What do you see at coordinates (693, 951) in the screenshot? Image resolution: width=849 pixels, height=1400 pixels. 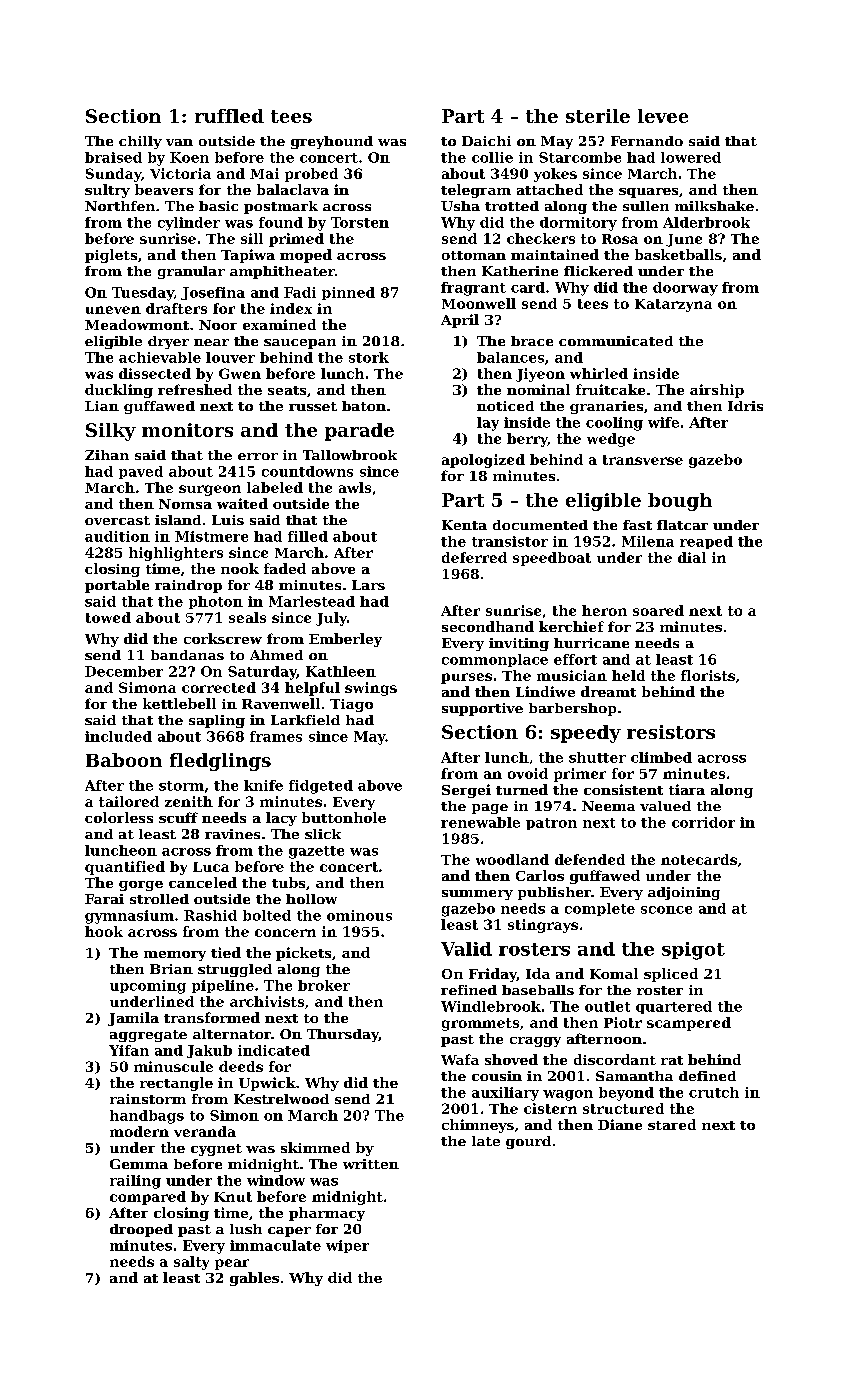 I see `spigot` at bounding box center [693, 951].
